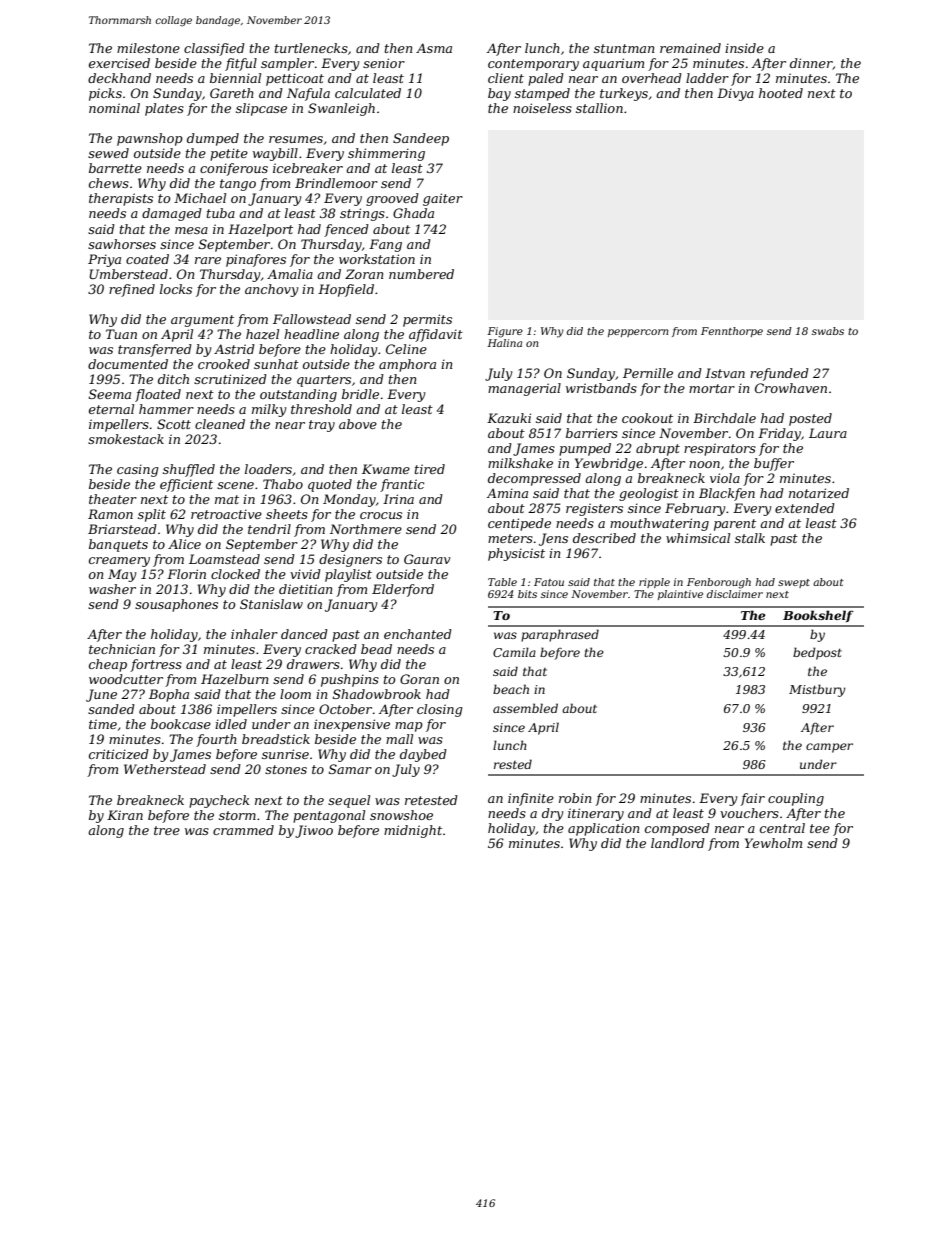 The height and width of the image is (1233, 952). Describe the element at coordinates (235, 574) in the image. I see `clocked` at that location.
